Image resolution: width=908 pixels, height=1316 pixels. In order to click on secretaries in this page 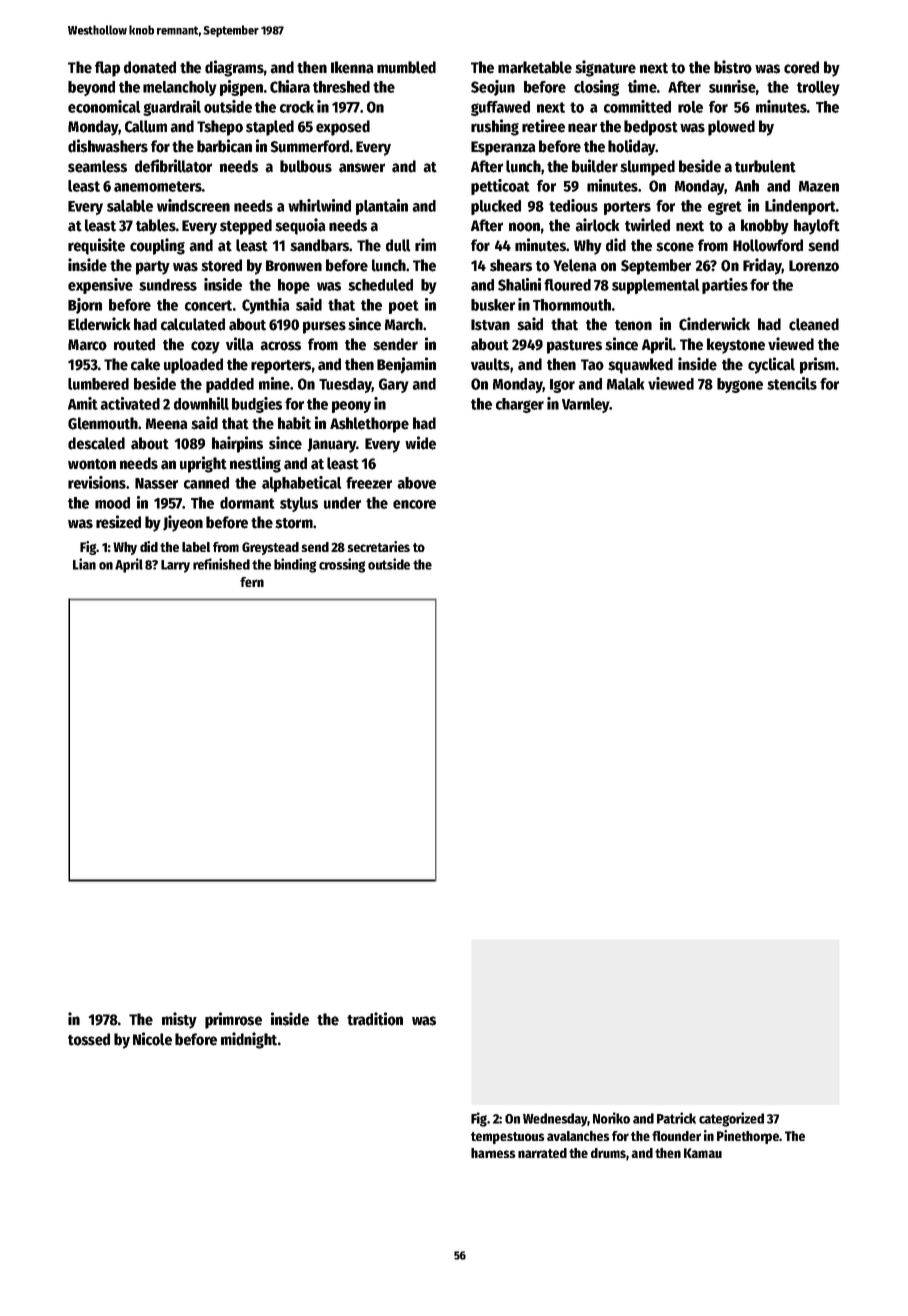, I will do `click(378, 546)`.
